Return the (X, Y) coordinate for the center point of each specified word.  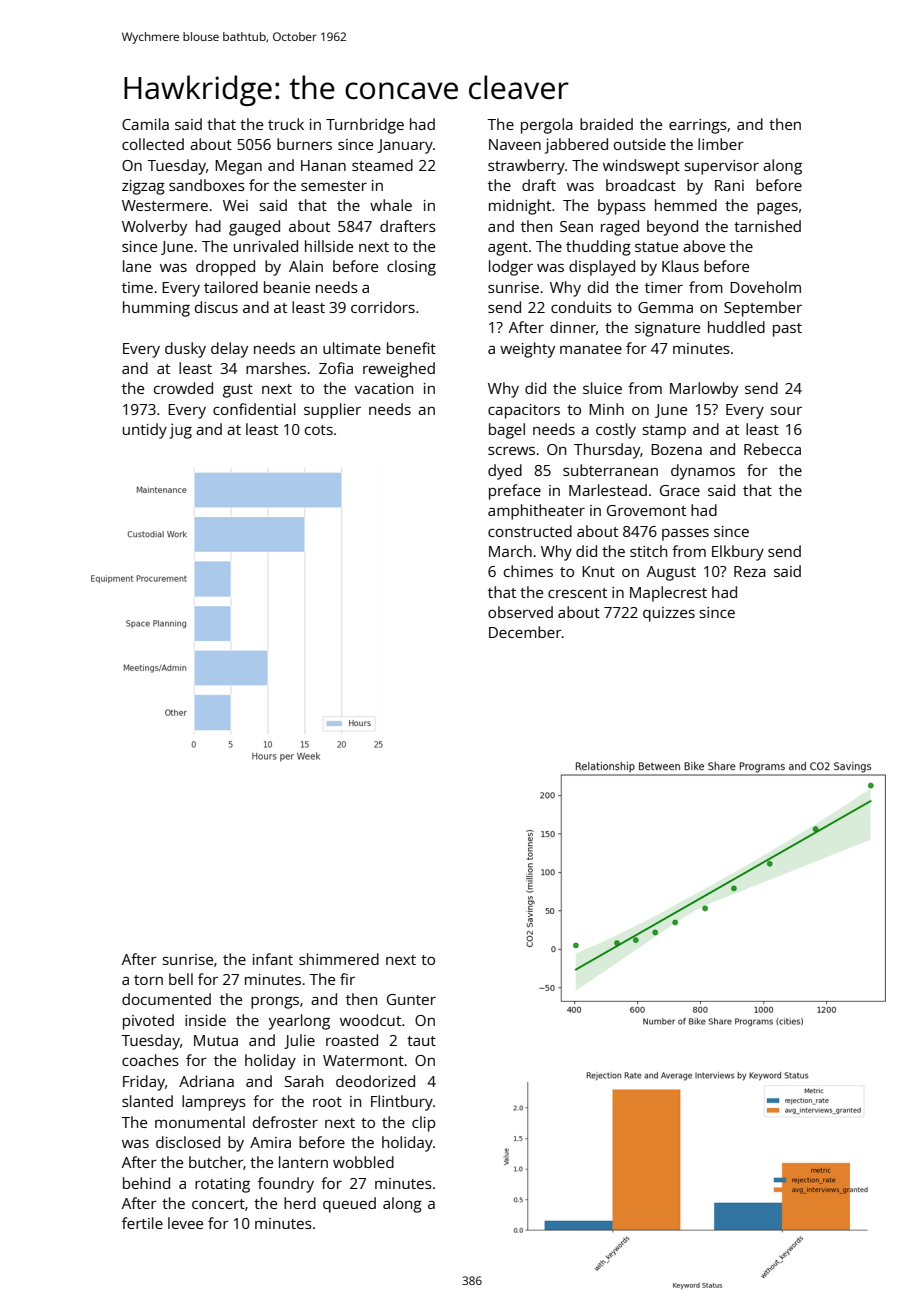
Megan (238, 167)
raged (620, 228)
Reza (750, 571)
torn (148, 980)
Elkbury (738, 553)
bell (181, 979)
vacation (384, 388)
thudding (598, 248)
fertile (142, 1223)
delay (229, 350)
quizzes (669, 614)
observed (520, 612)
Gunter (411, 999)
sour (786, 411)
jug (180, 431)
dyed (505, 472)
